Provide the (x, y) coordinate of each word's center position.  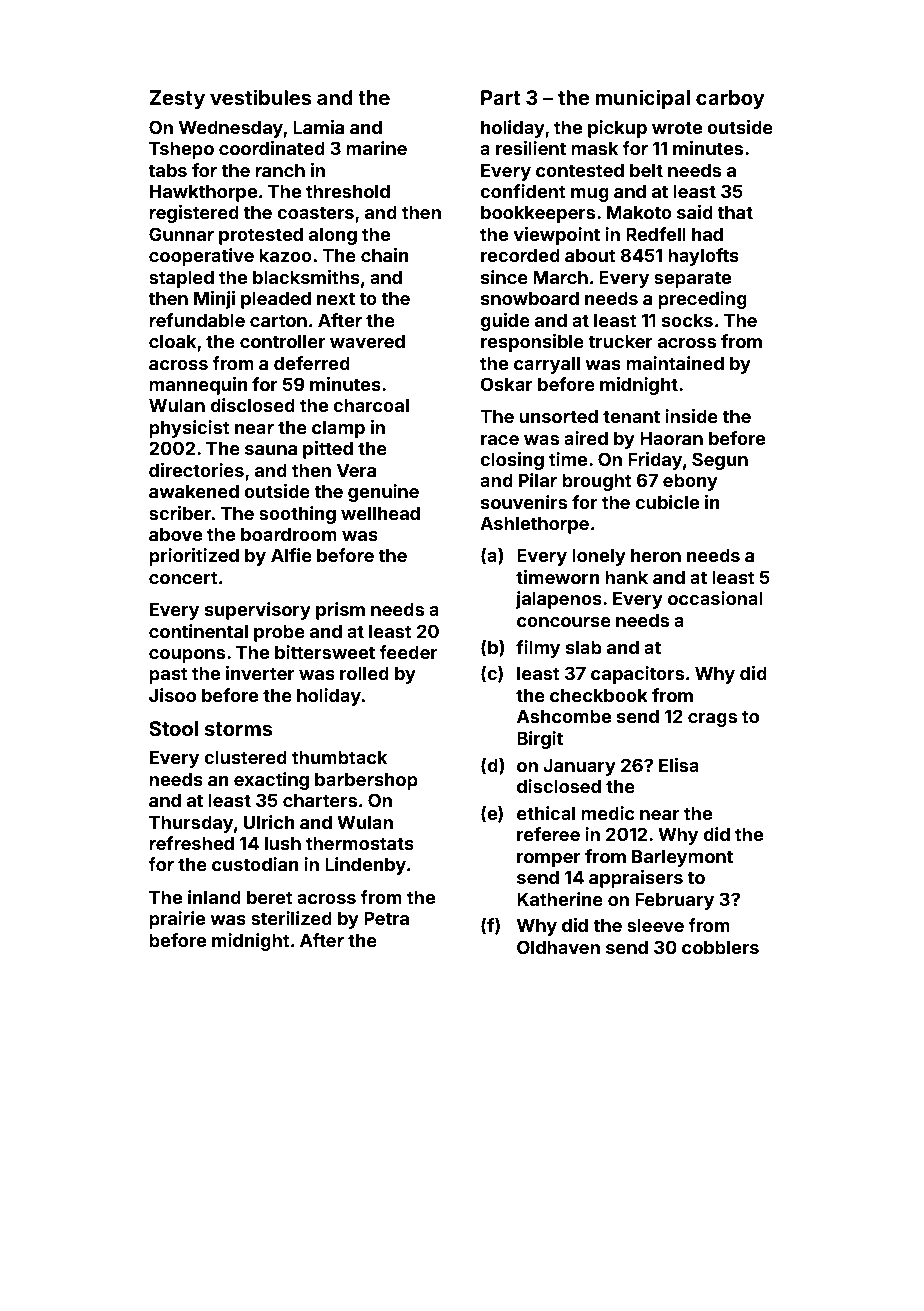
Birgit (540, 740)
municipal (643, 99)
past (168, 675)
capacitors (637, 675)
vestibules (261, 97)
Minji (214, 300)
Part (501, 97)
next (336, 298)
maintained (675, 363)
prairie (177, 920)
